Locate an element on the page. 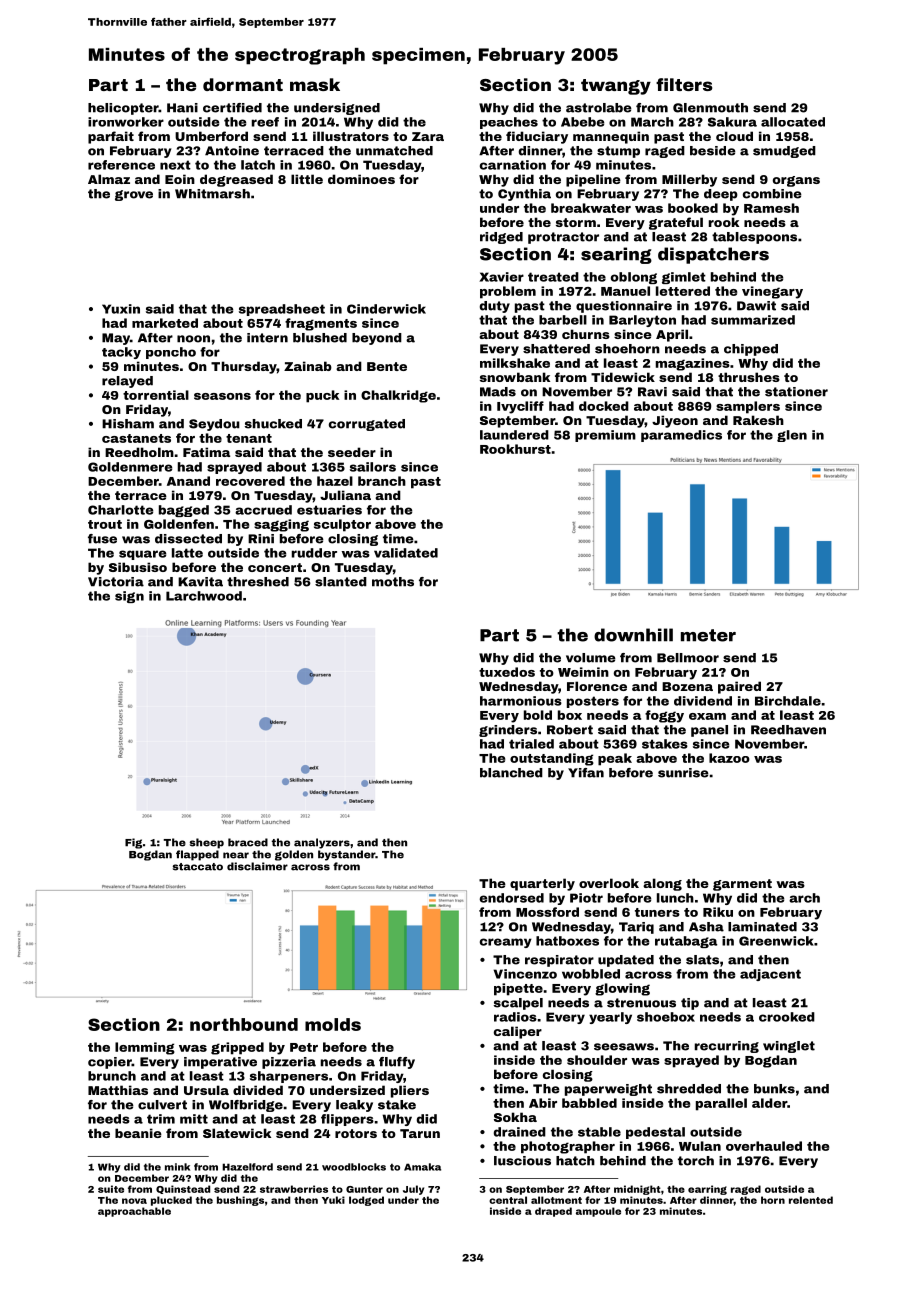  dormant is located at coordinates (243, 84).
